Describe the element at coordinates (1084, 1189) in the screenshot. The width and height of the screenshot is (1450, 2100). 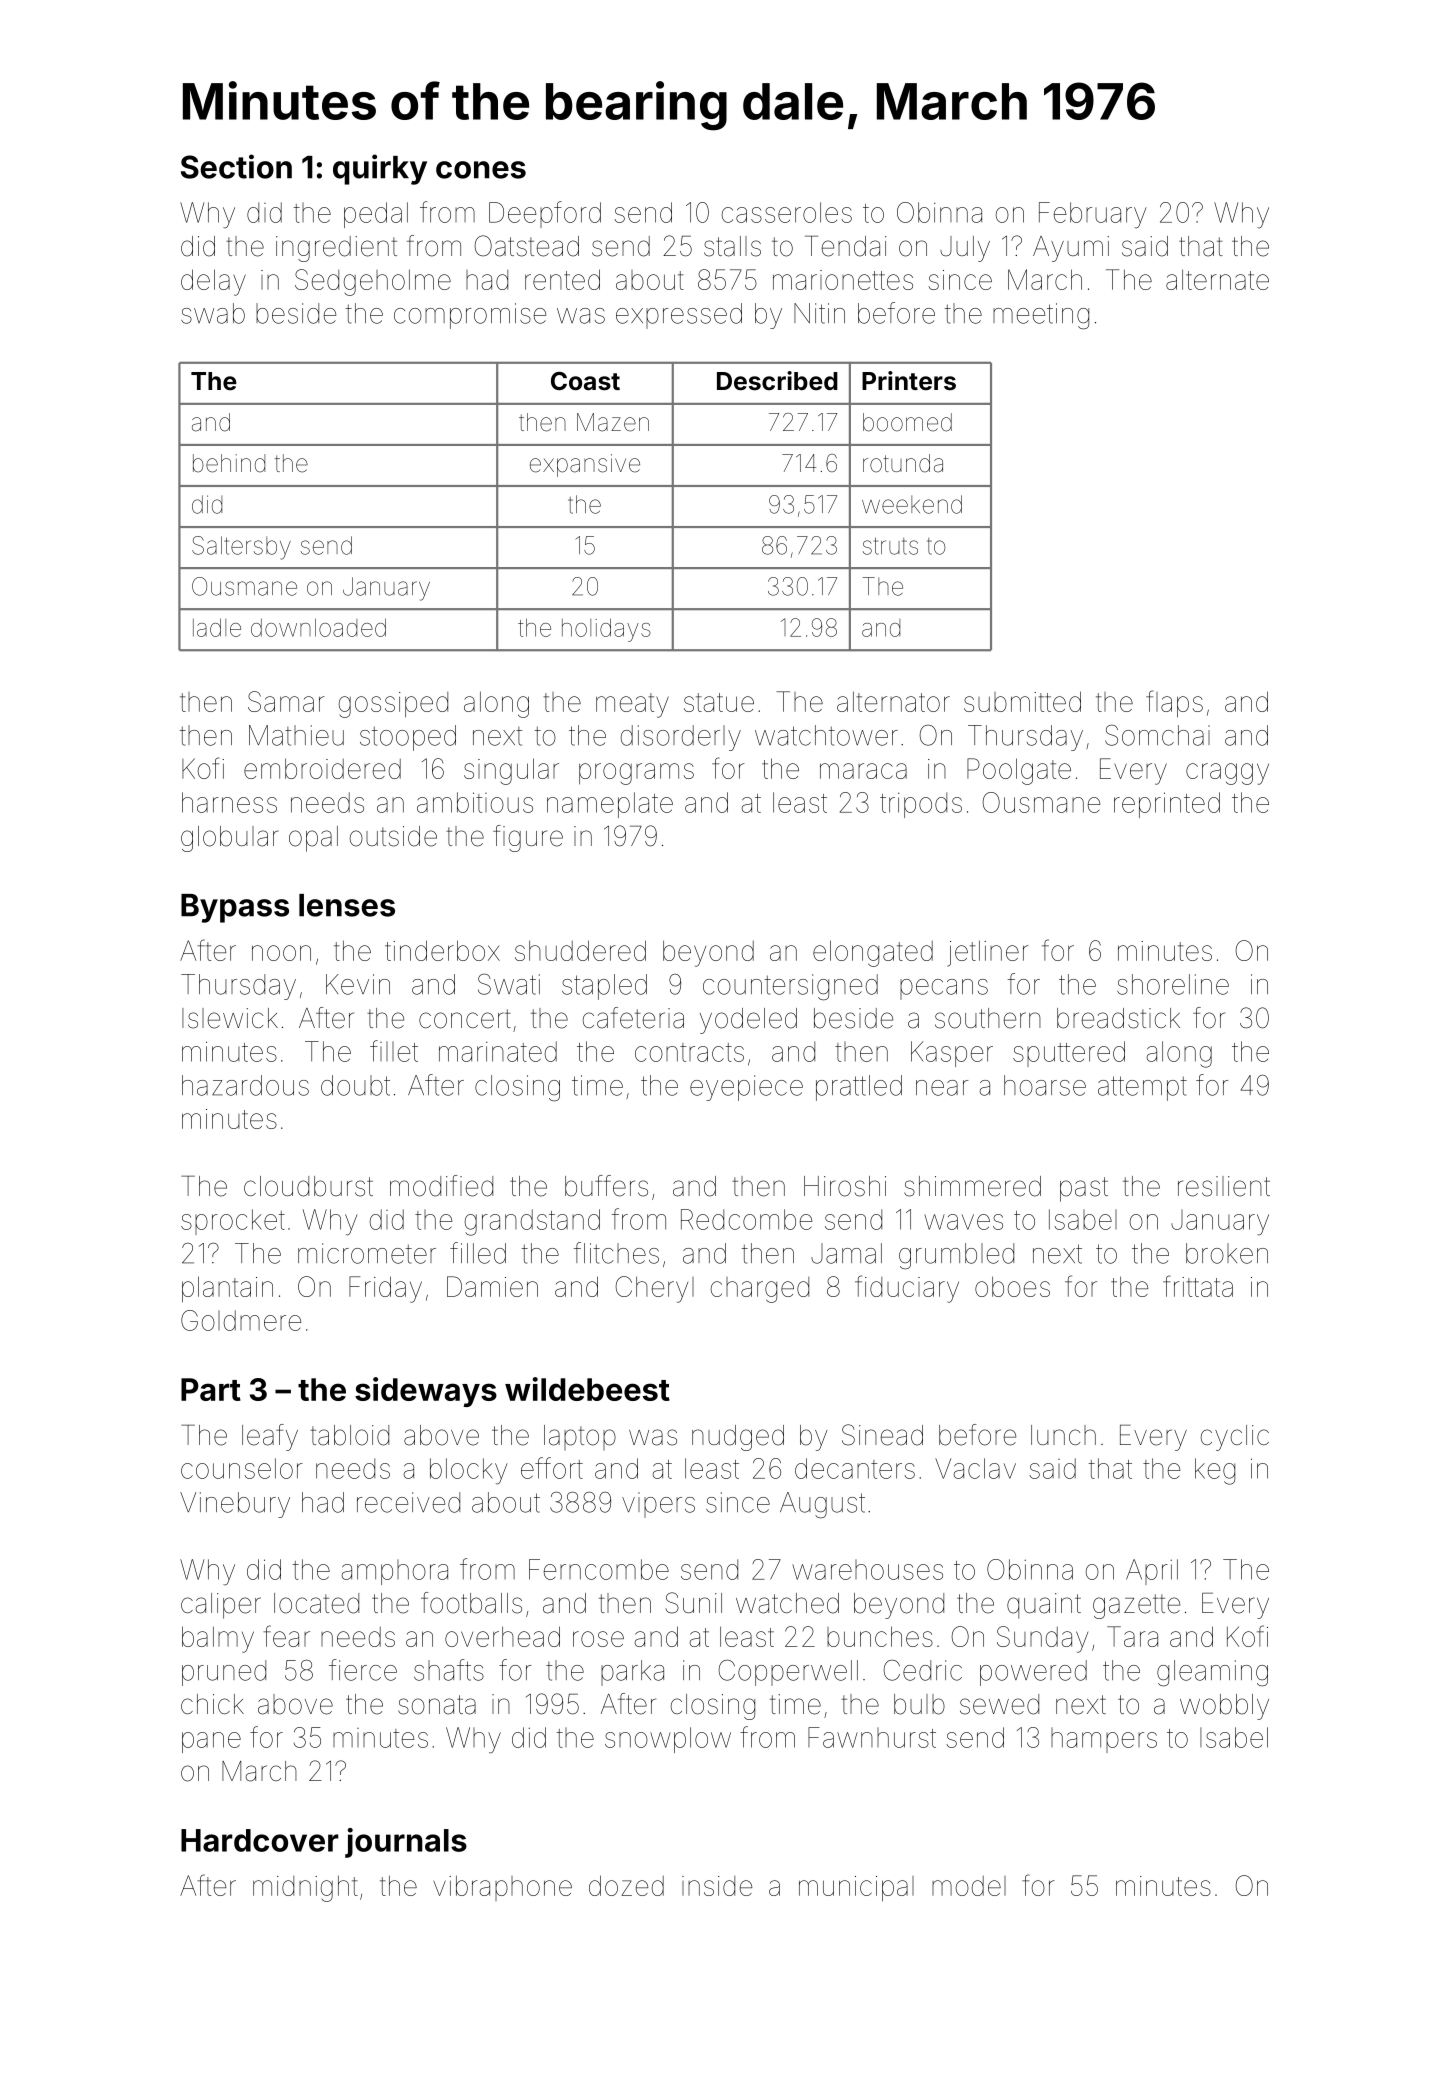
I see `past` at that location.
